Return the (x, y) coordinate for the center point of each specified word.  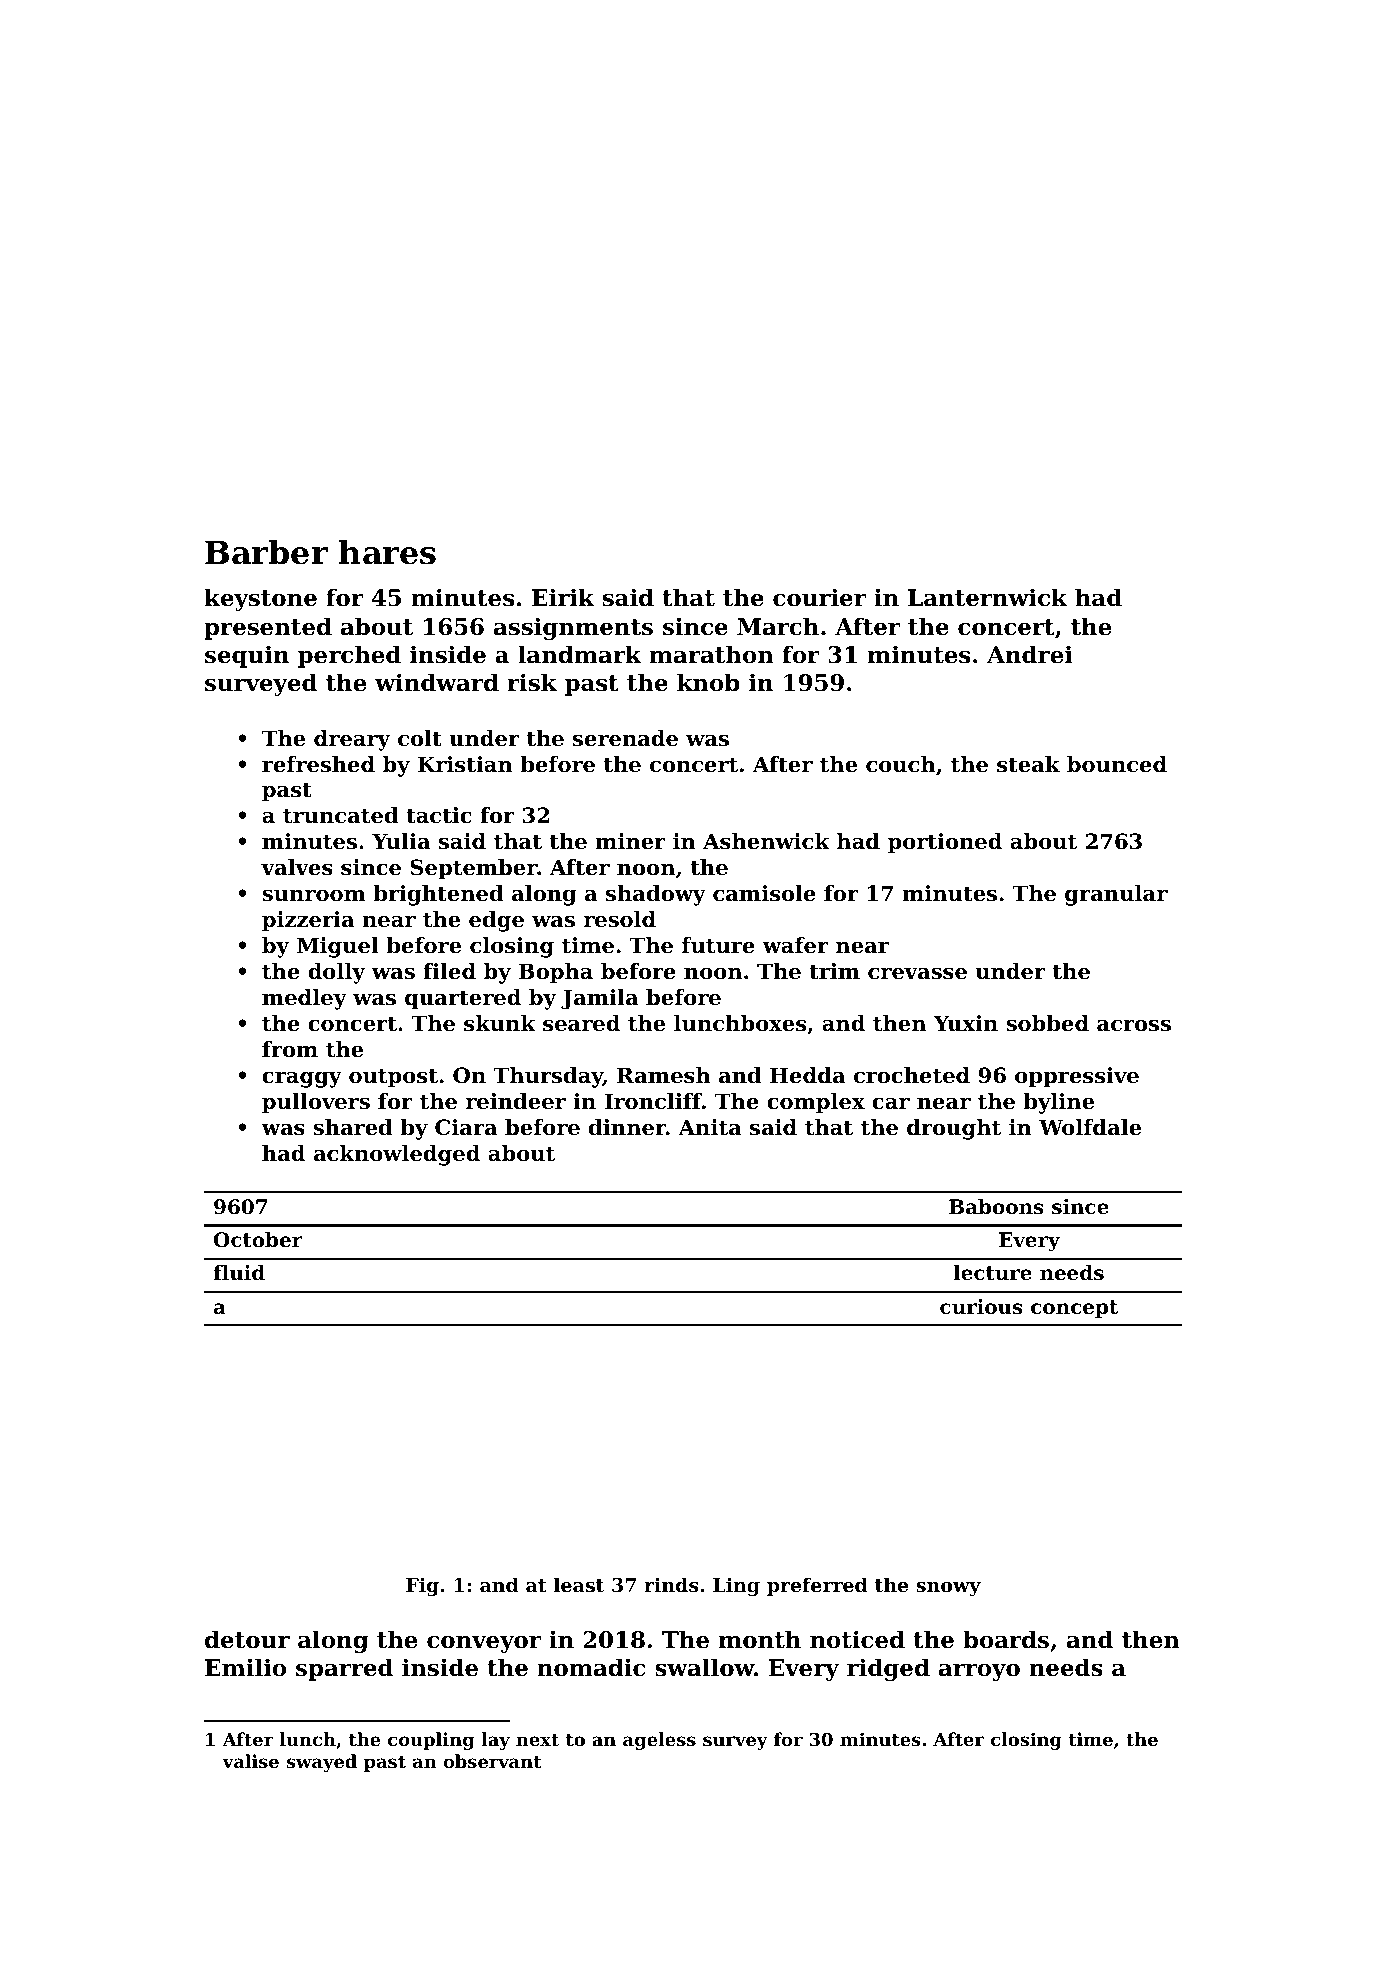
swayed (322, 1763)
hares (387, 552)
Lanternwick (987, 597)
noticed (857, 1639)
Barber (266, 552)
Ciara (466, 1127)
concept (1074, 1309)
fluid (239, 1273)
